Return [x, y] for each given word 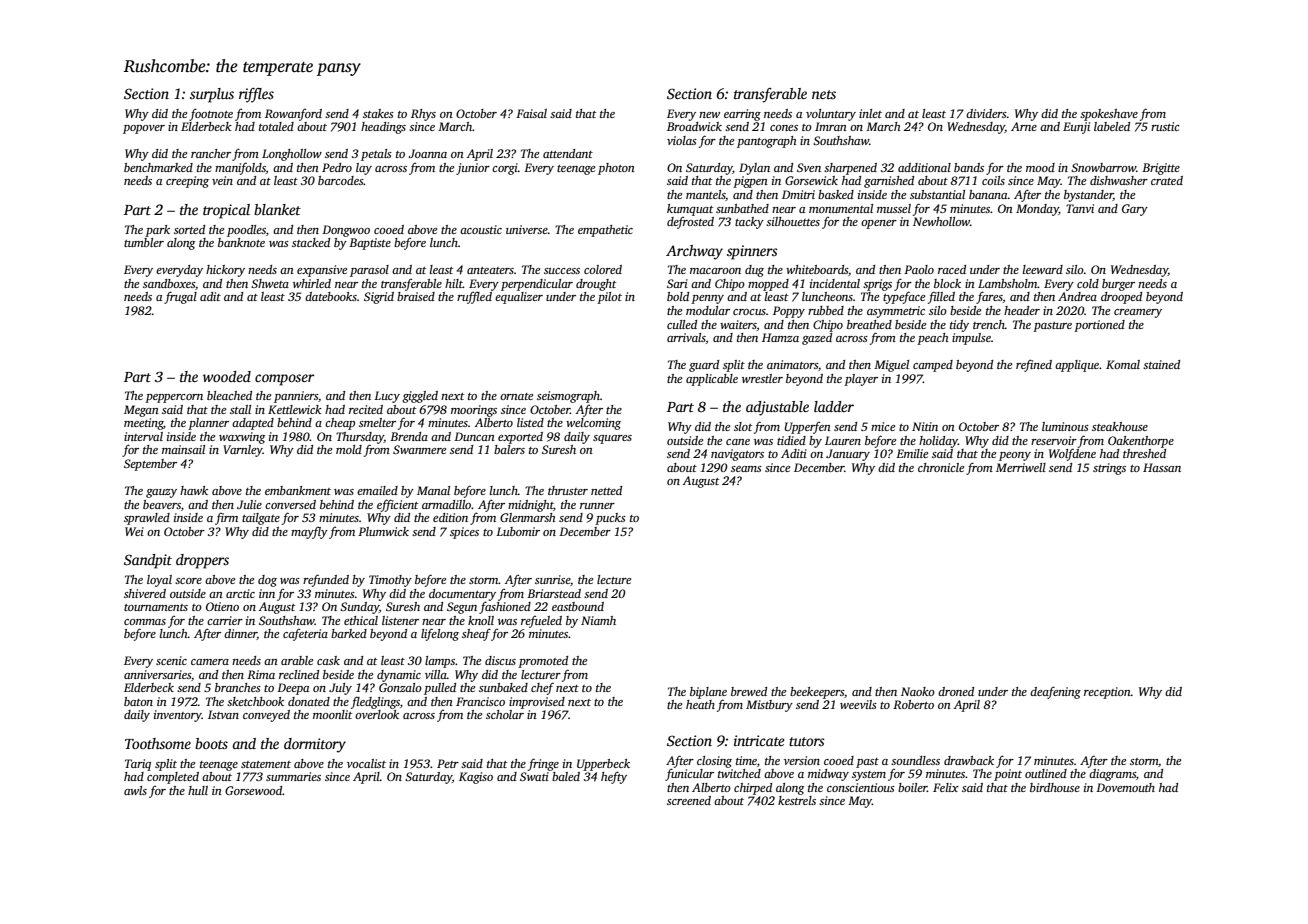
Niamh [598, 620]
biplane [708, 693]
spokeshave [1109, 115]
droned [956, 691]
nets [824, 94]
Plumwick [383, 531]
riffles [256, 95]
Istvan [223, 714]
